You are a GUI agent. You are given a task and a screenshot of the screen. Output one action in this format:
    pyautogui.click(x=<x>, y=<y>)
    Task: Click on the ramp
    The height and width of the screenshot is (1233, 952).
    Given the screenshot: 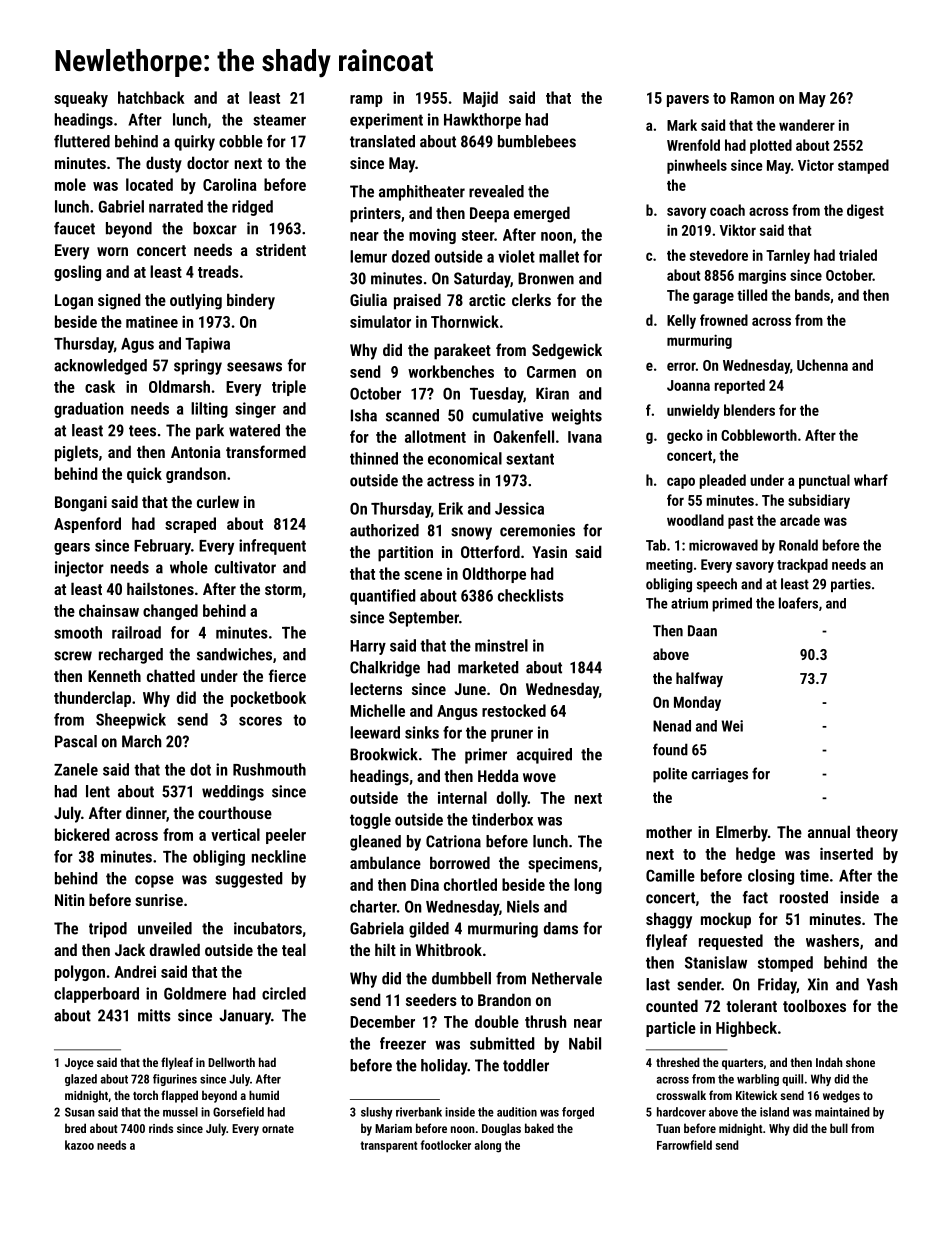 What is the action you would take?
    pyautogui.click(x=366, y=101)
